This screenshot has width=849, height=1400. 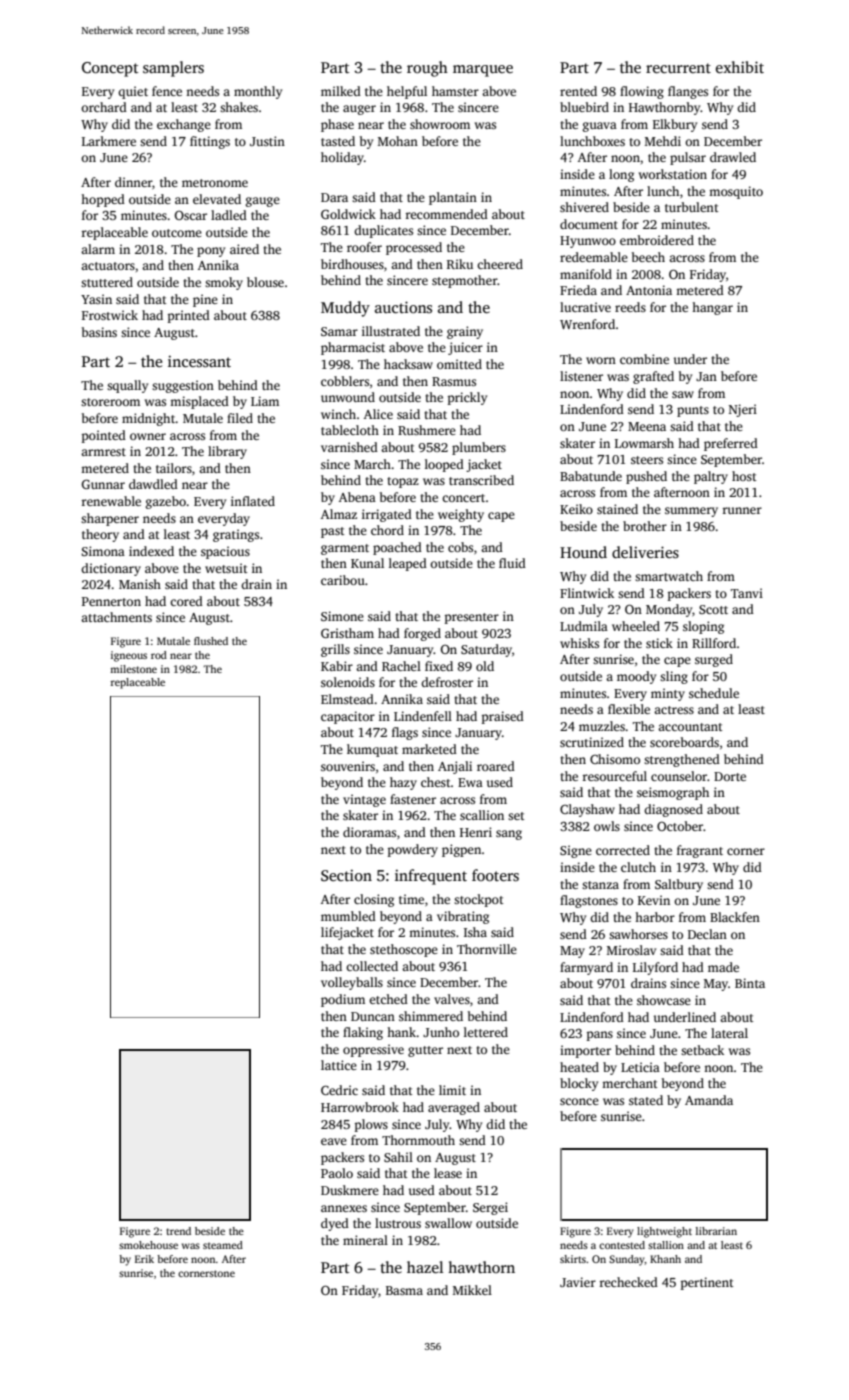 What do you see at coordinates (144, 1259) in the screenshot?
I see `Erik` at bounding box center [144, 1259].
